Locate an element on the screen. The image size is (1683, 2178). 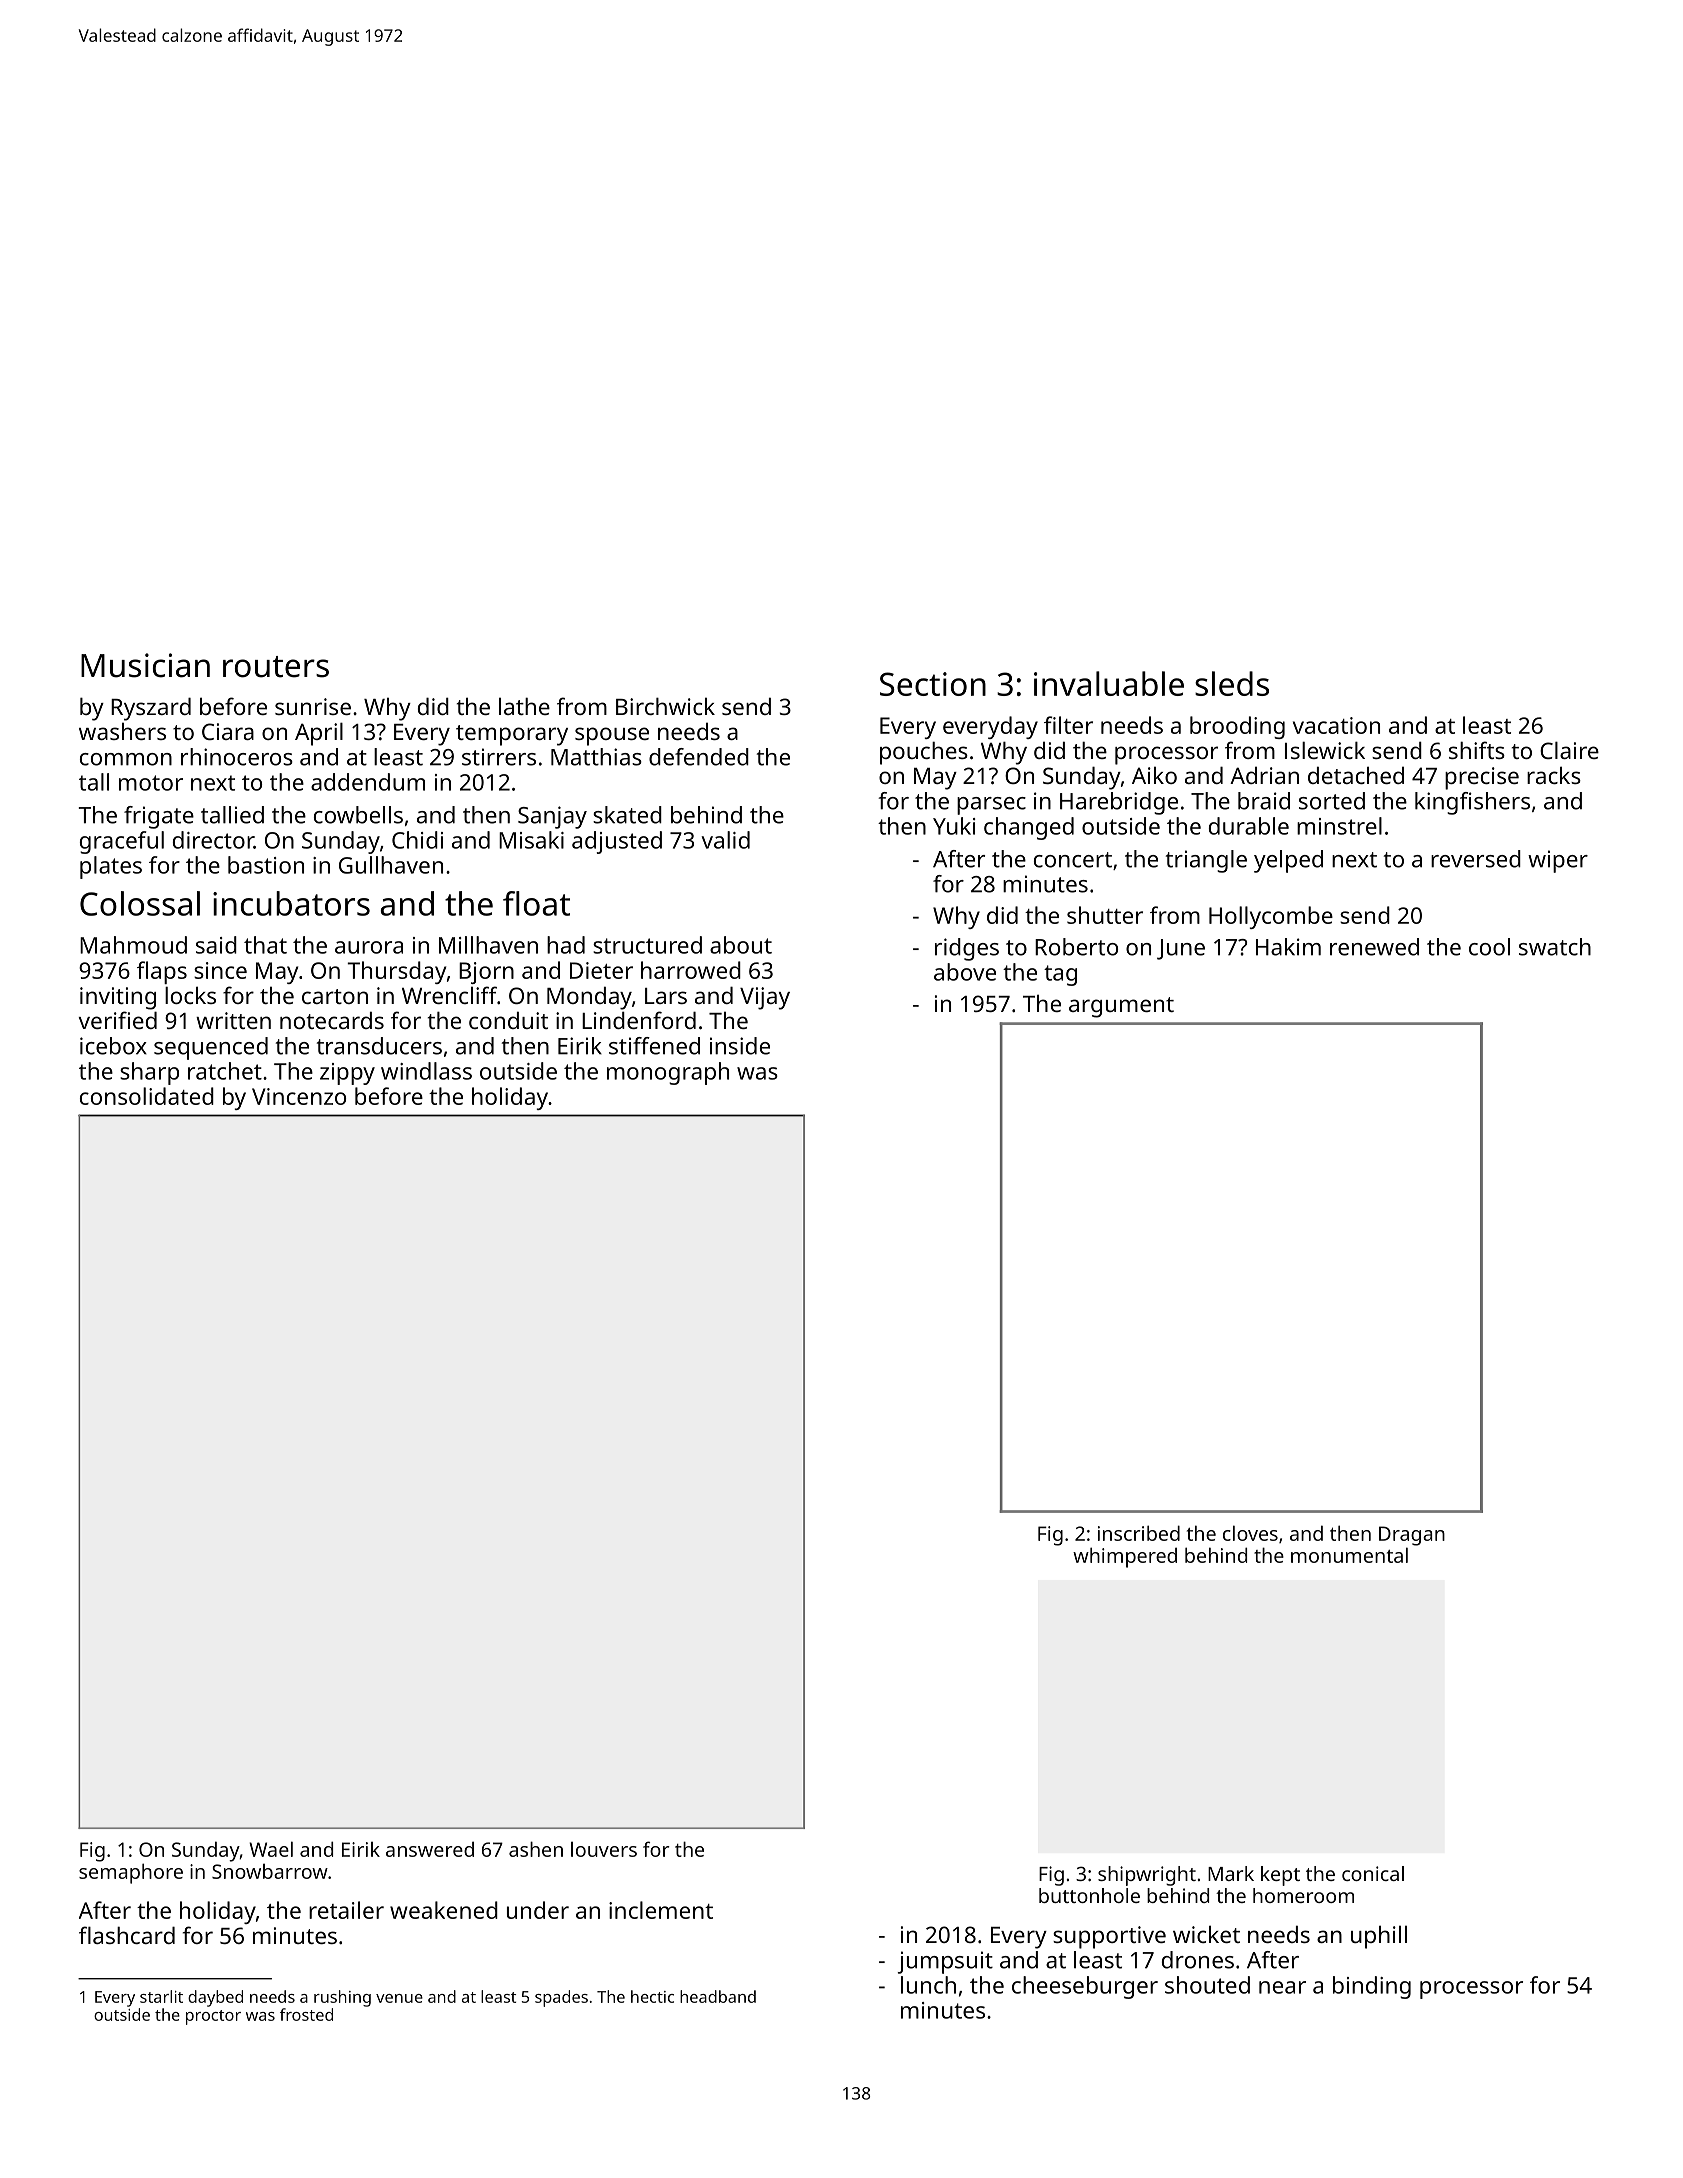
Wael is located at coordinates (271, 1849).
